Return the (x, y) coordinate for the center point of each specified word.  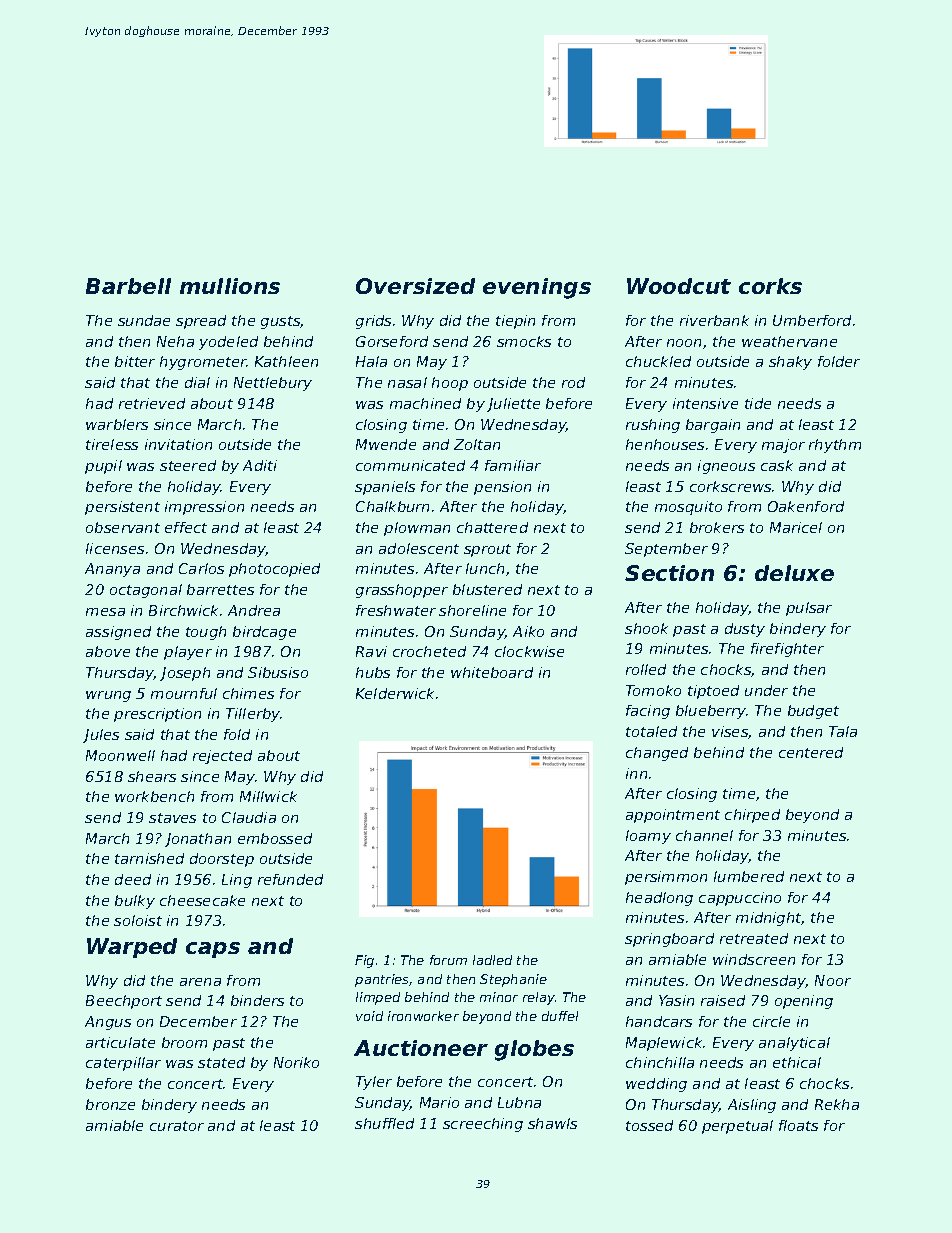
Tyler (374, 1083)
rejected (222, 757)
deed (133, 879)
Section (669, 573)
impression (204, 508)
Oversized (415, 286)
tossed (649, 1125)
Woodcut (679, 286)
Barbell (128, 286)
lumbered (749, 876)
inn (636, 773)
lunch (485, 568)
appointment (673, 816)
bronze (110, 1104)
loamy (648, 837)
